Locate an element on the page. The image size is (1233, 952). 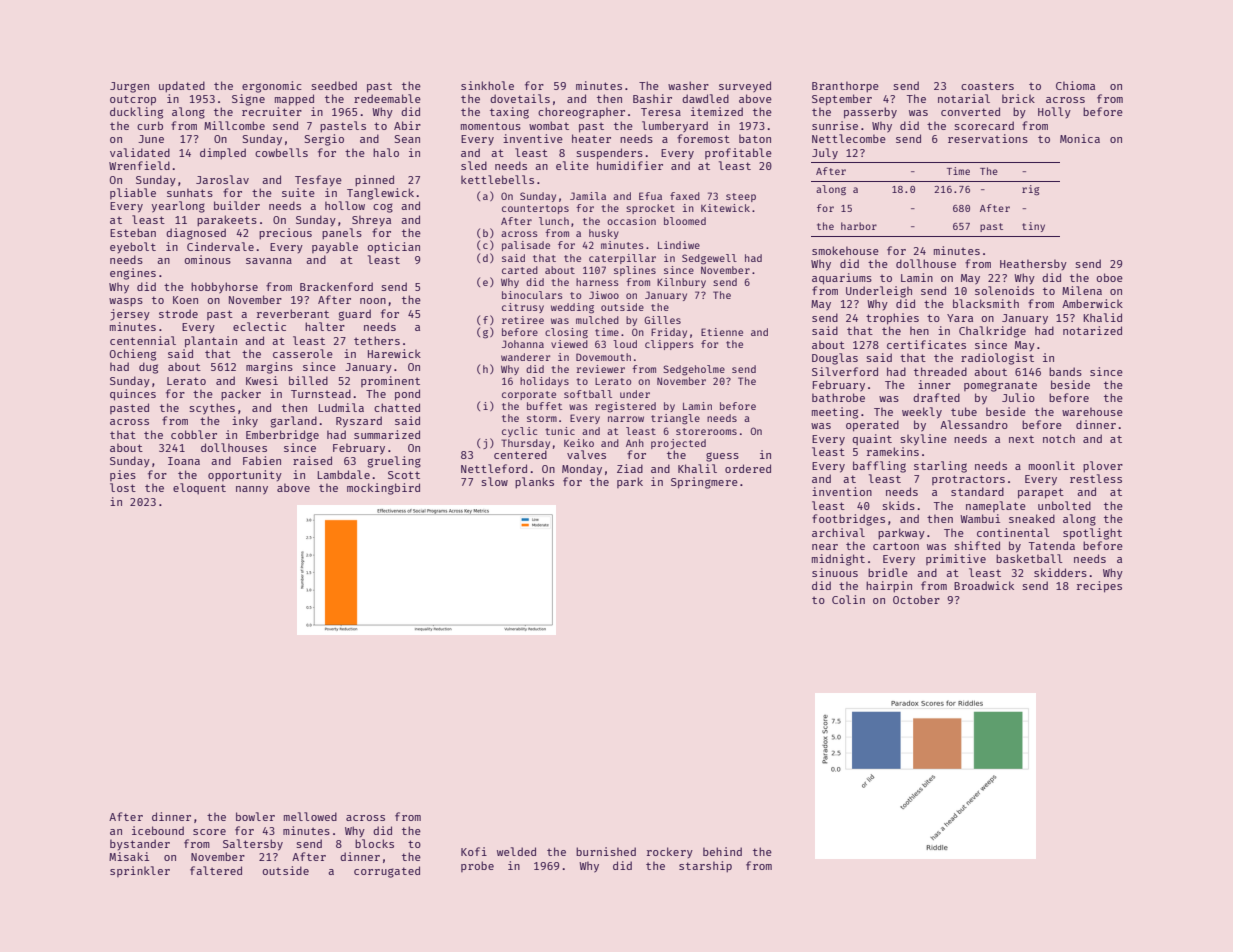
Broadwick is located at coordinates (984, 585).
